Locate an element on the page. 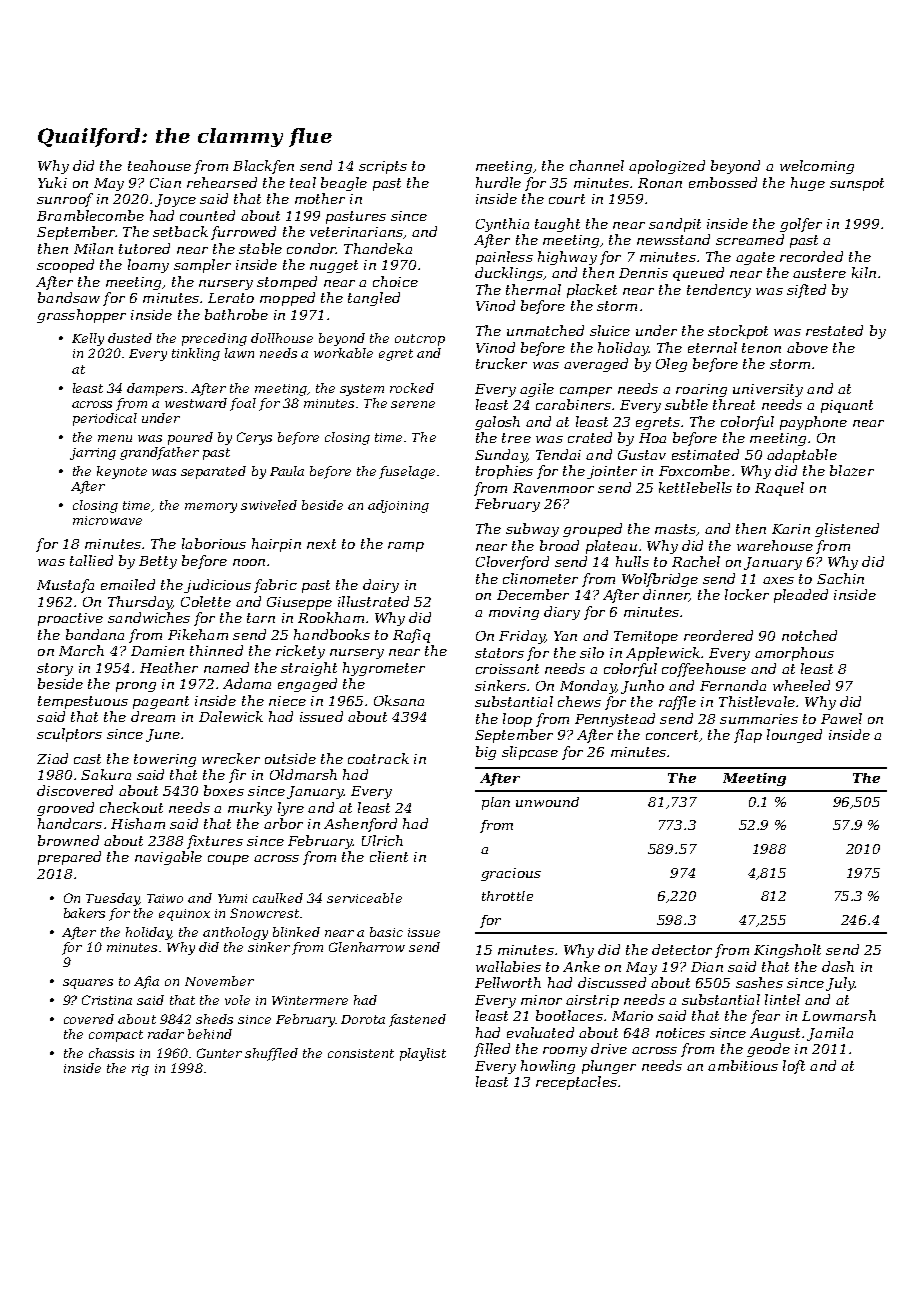 The image size is (924, 1308). Kingsholt is located at coordinates (787, 951).
